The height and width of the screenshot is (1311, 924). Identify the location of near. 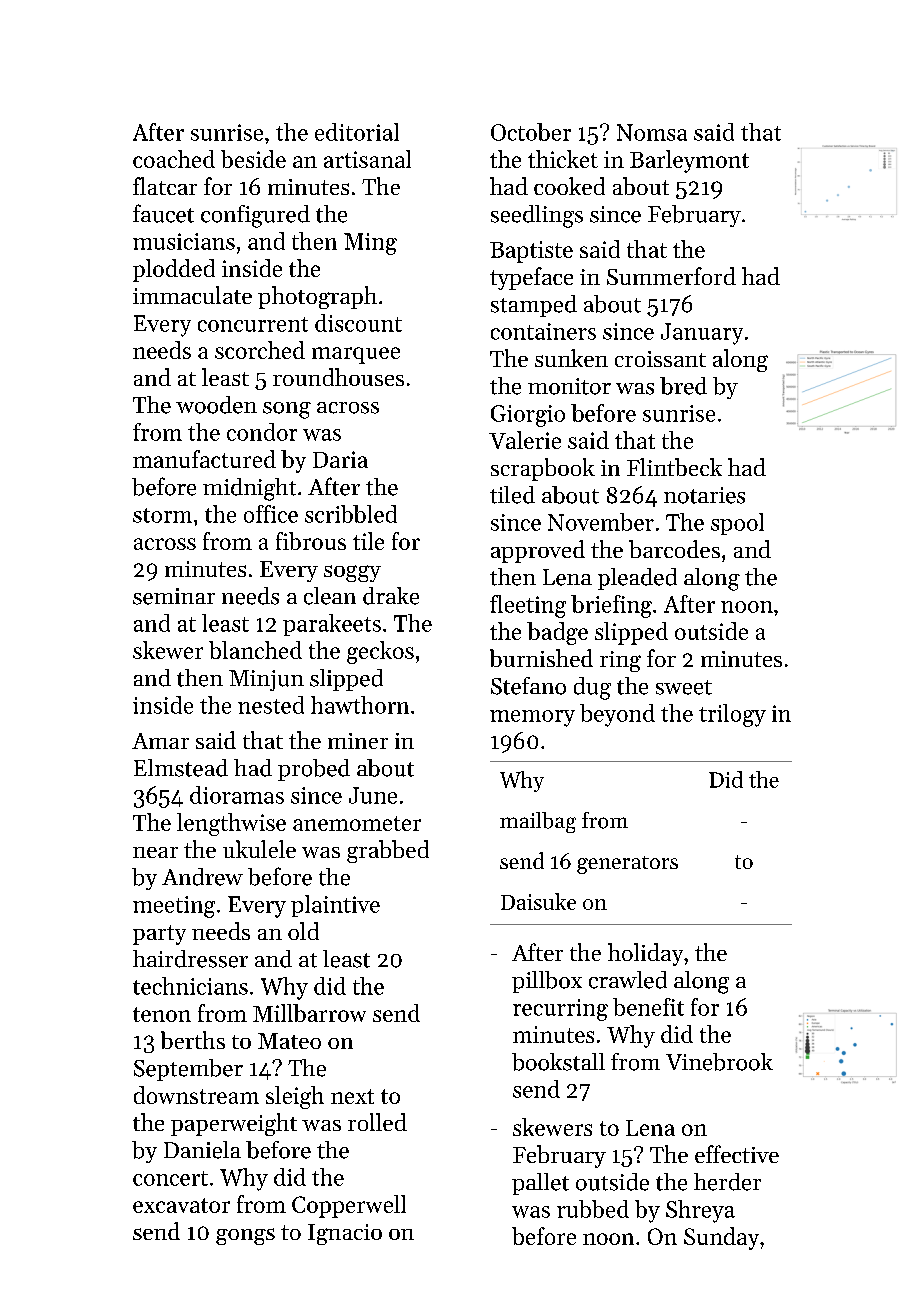
(155, 852).
